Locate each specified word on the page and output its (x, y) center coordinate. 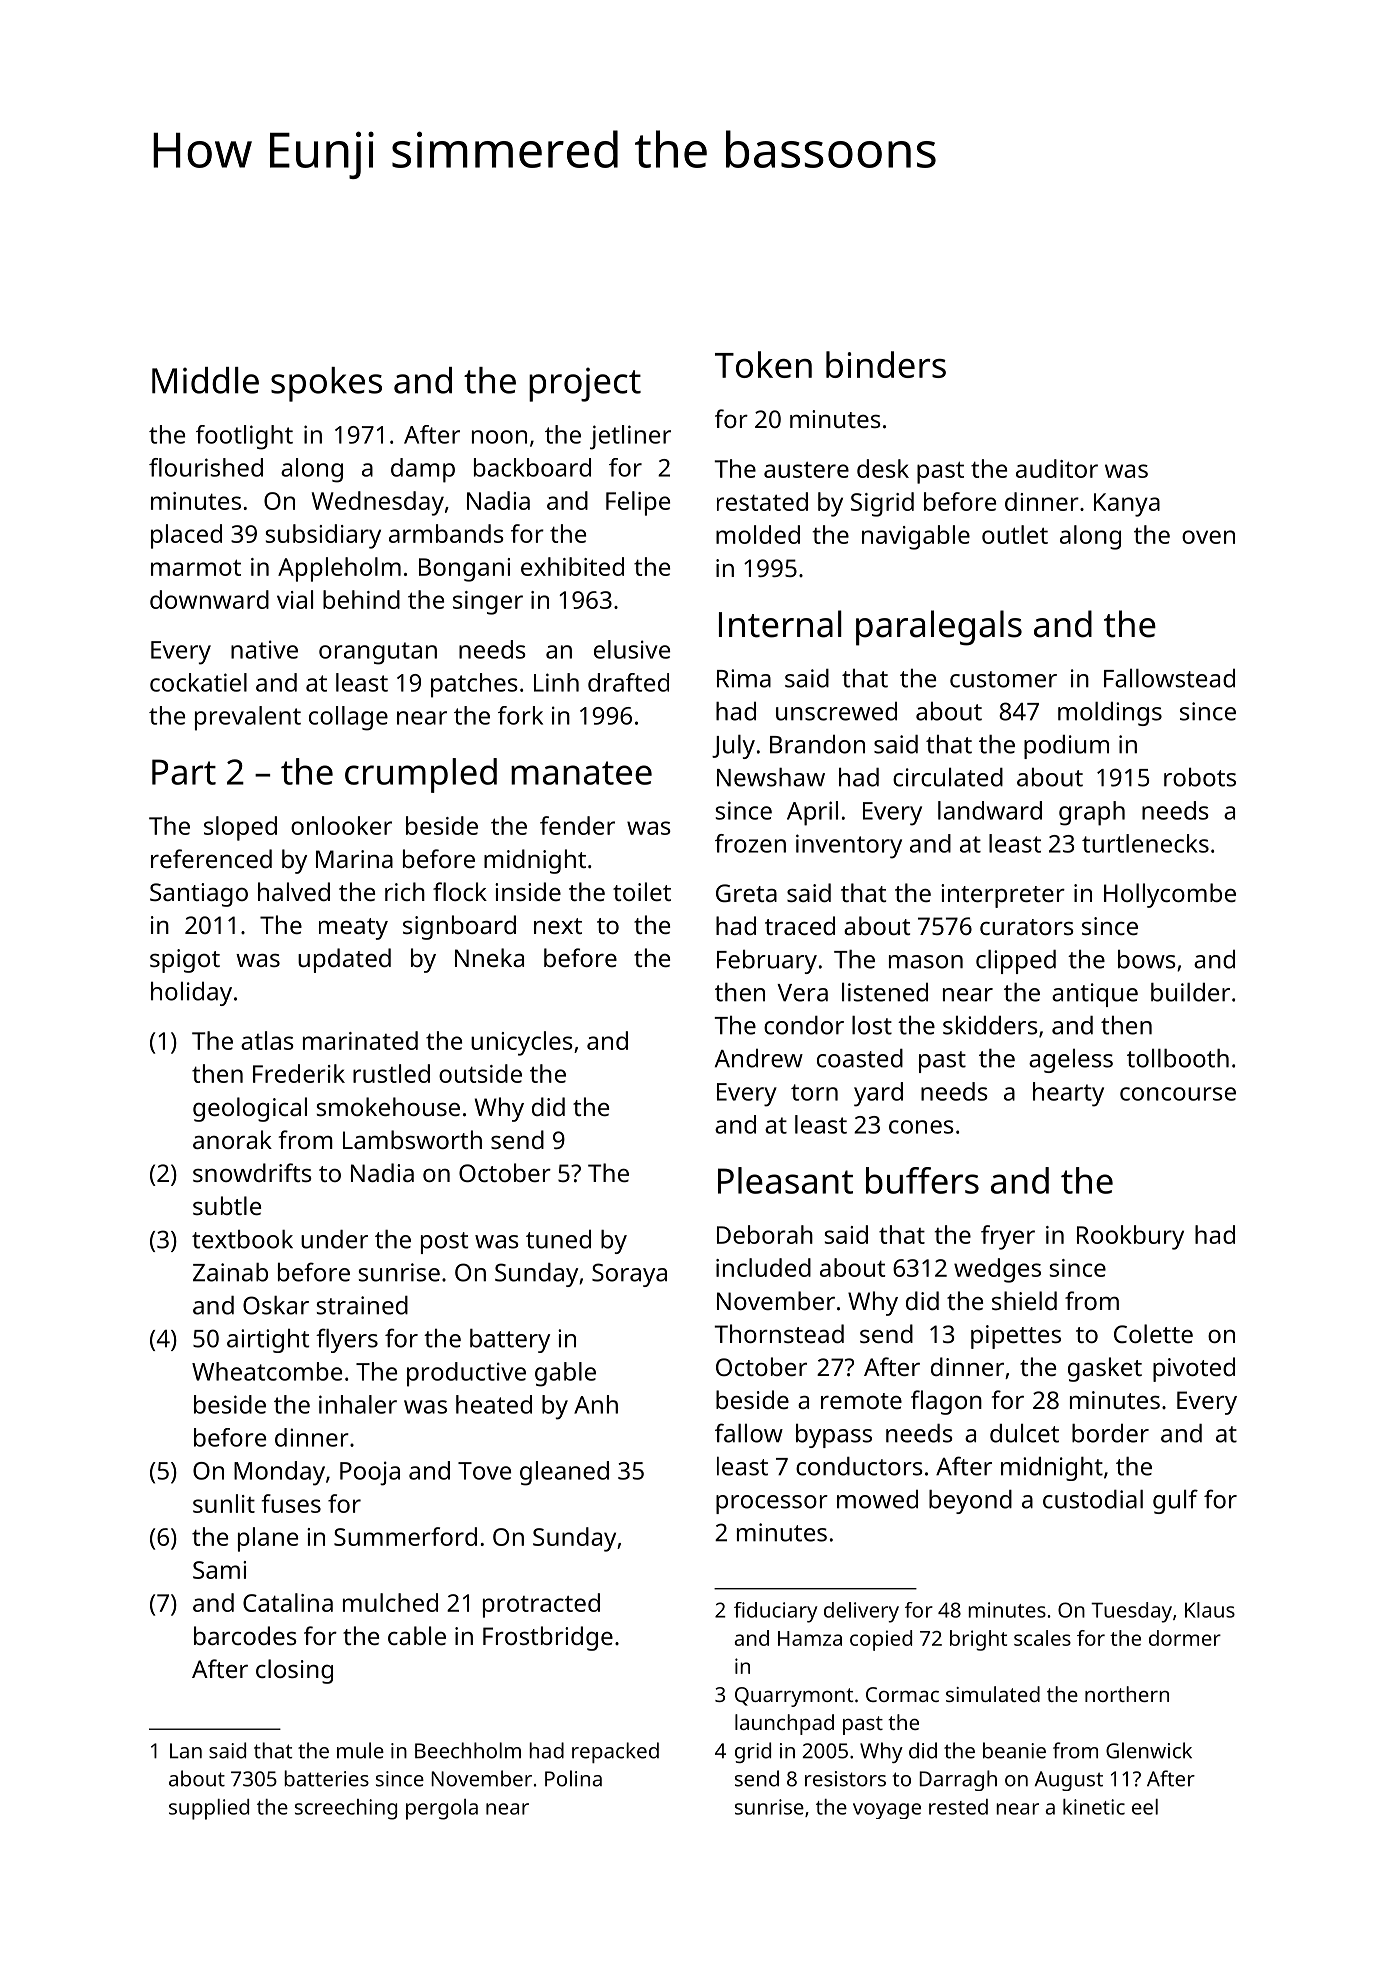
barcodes (245, 1635)
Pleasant (785, 1180)
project (585, 384)
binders (886, 364)
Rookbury (1130, 1237)
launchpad (784, 1724)
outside (480, 1073)
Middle (205, 380)
